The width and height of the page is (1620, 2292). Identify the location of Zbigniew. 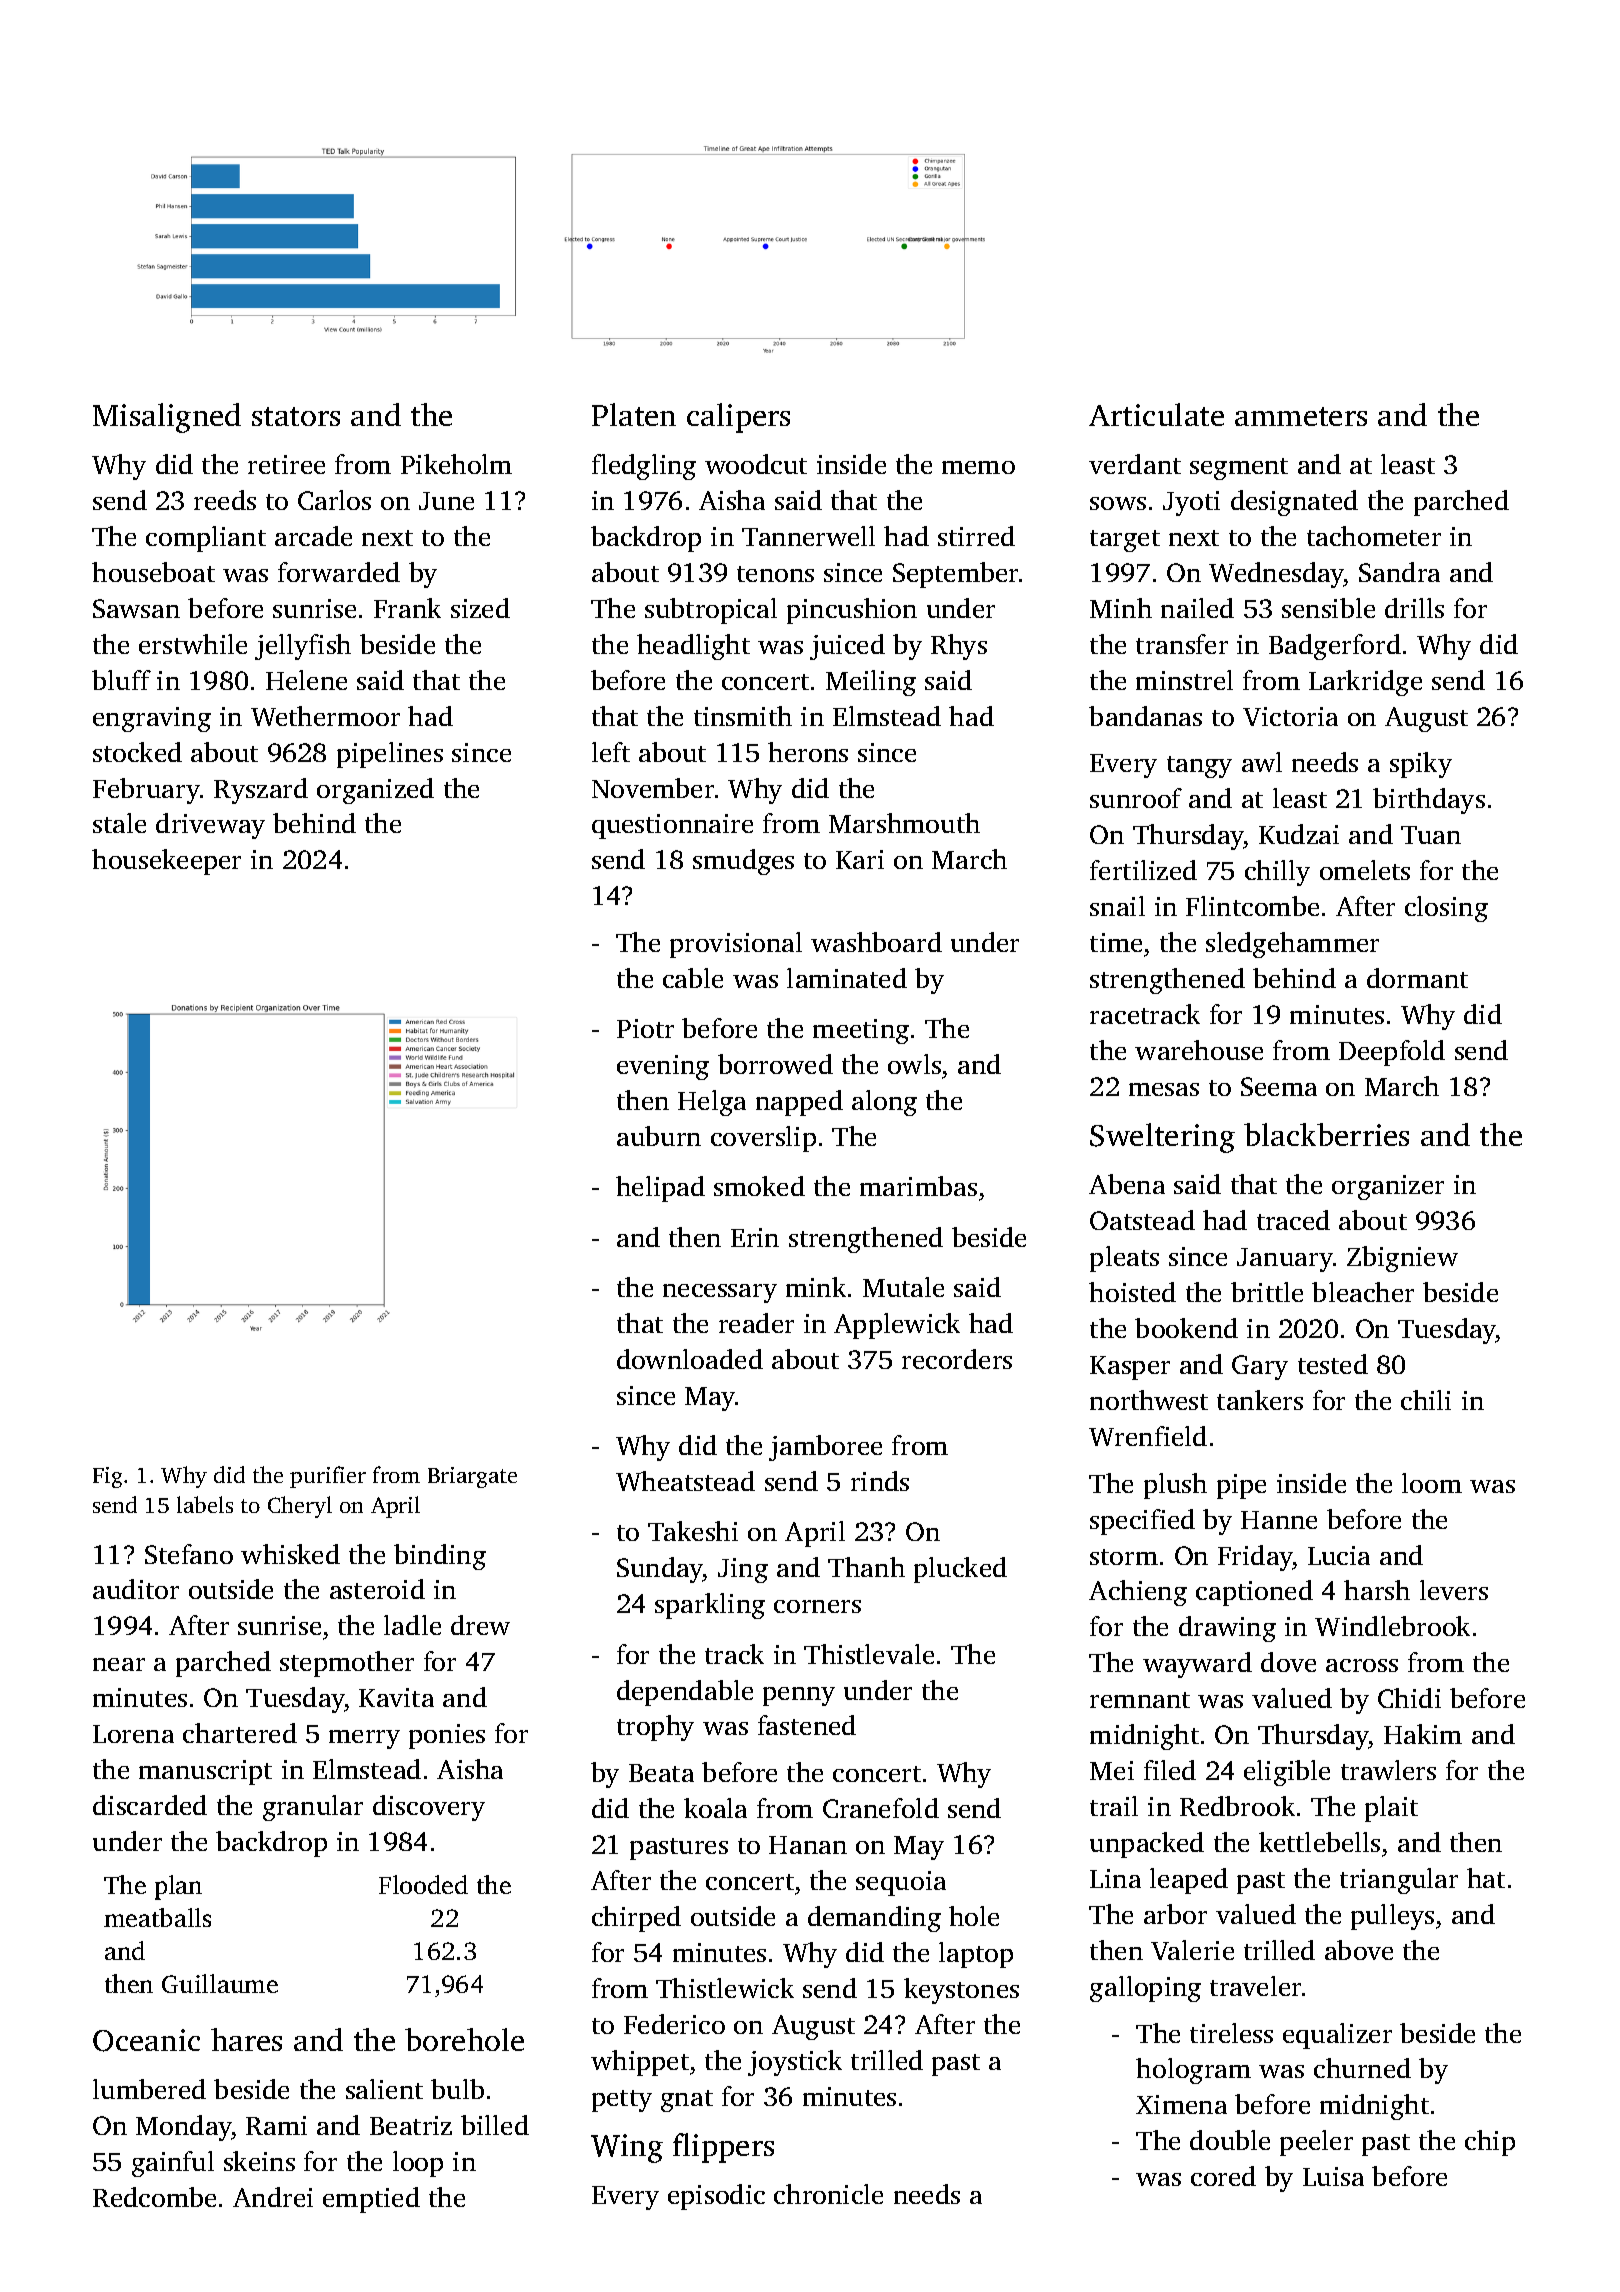
(1402, 1259).
